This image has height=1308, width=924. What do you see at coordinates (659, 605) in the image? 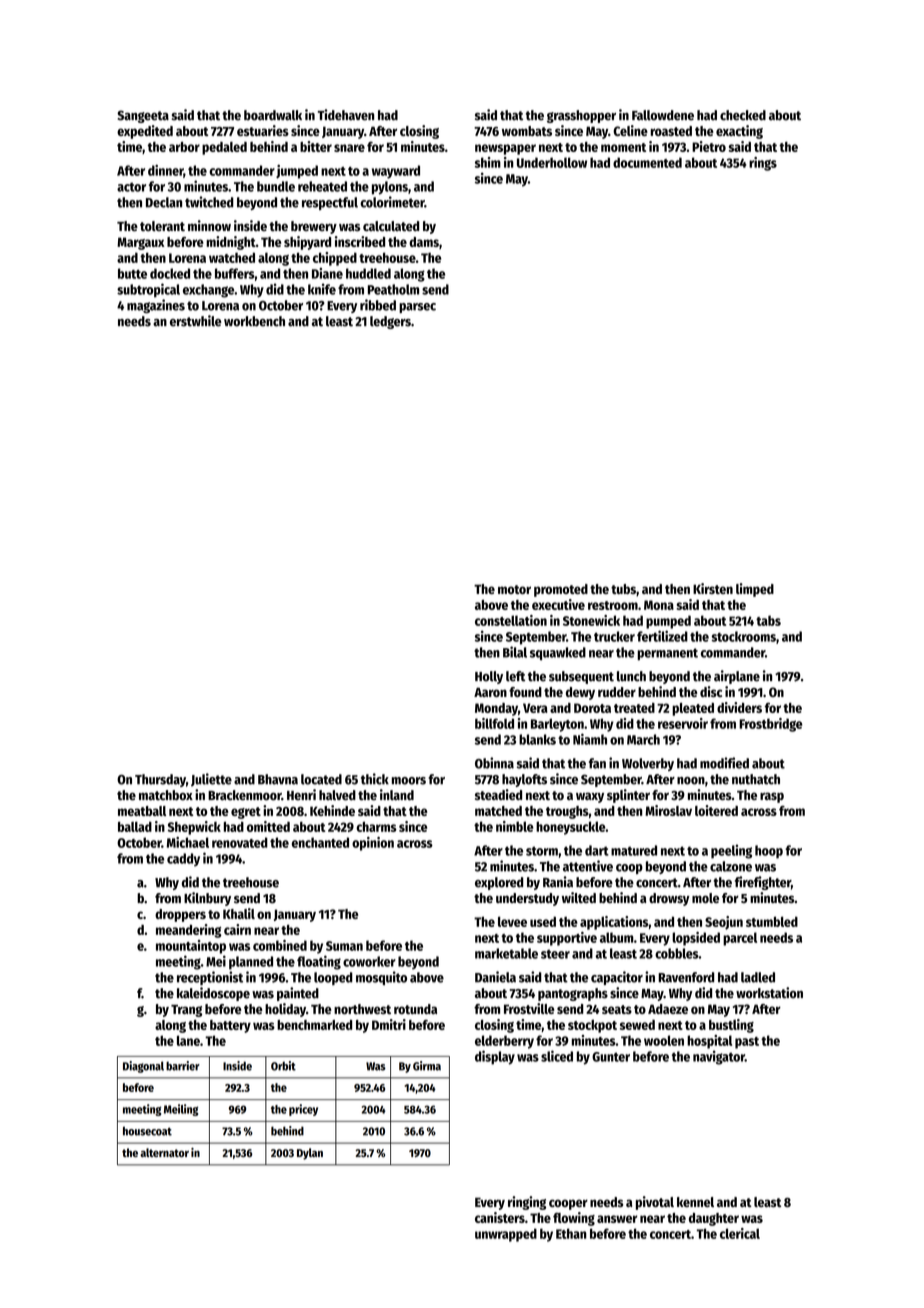
I see `Mona` at bounding box center [659, 605].
